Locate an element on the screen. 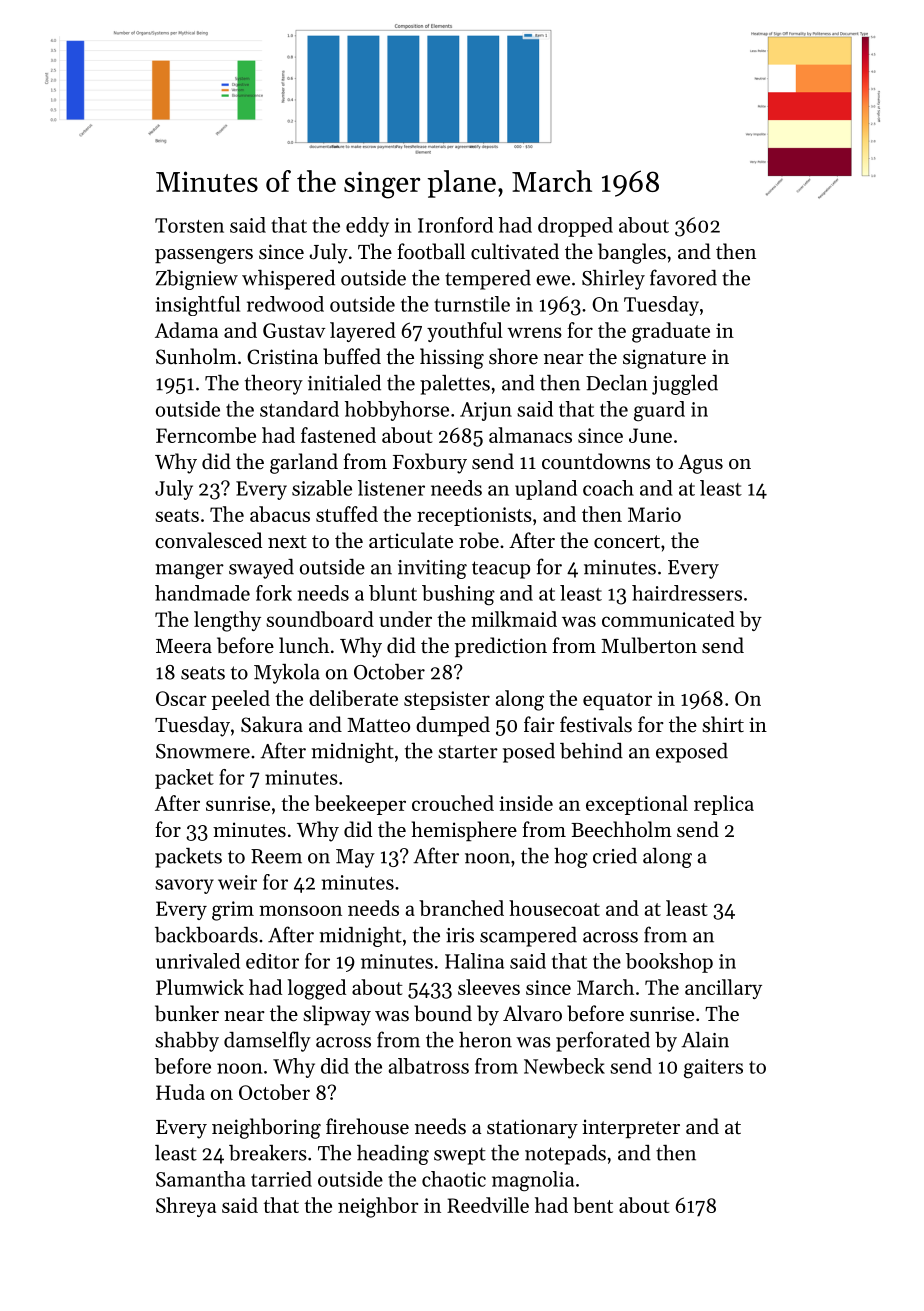 The height and width of the screenshot is (1311, 924). Reedville is located at coordinates (488, 1205).
